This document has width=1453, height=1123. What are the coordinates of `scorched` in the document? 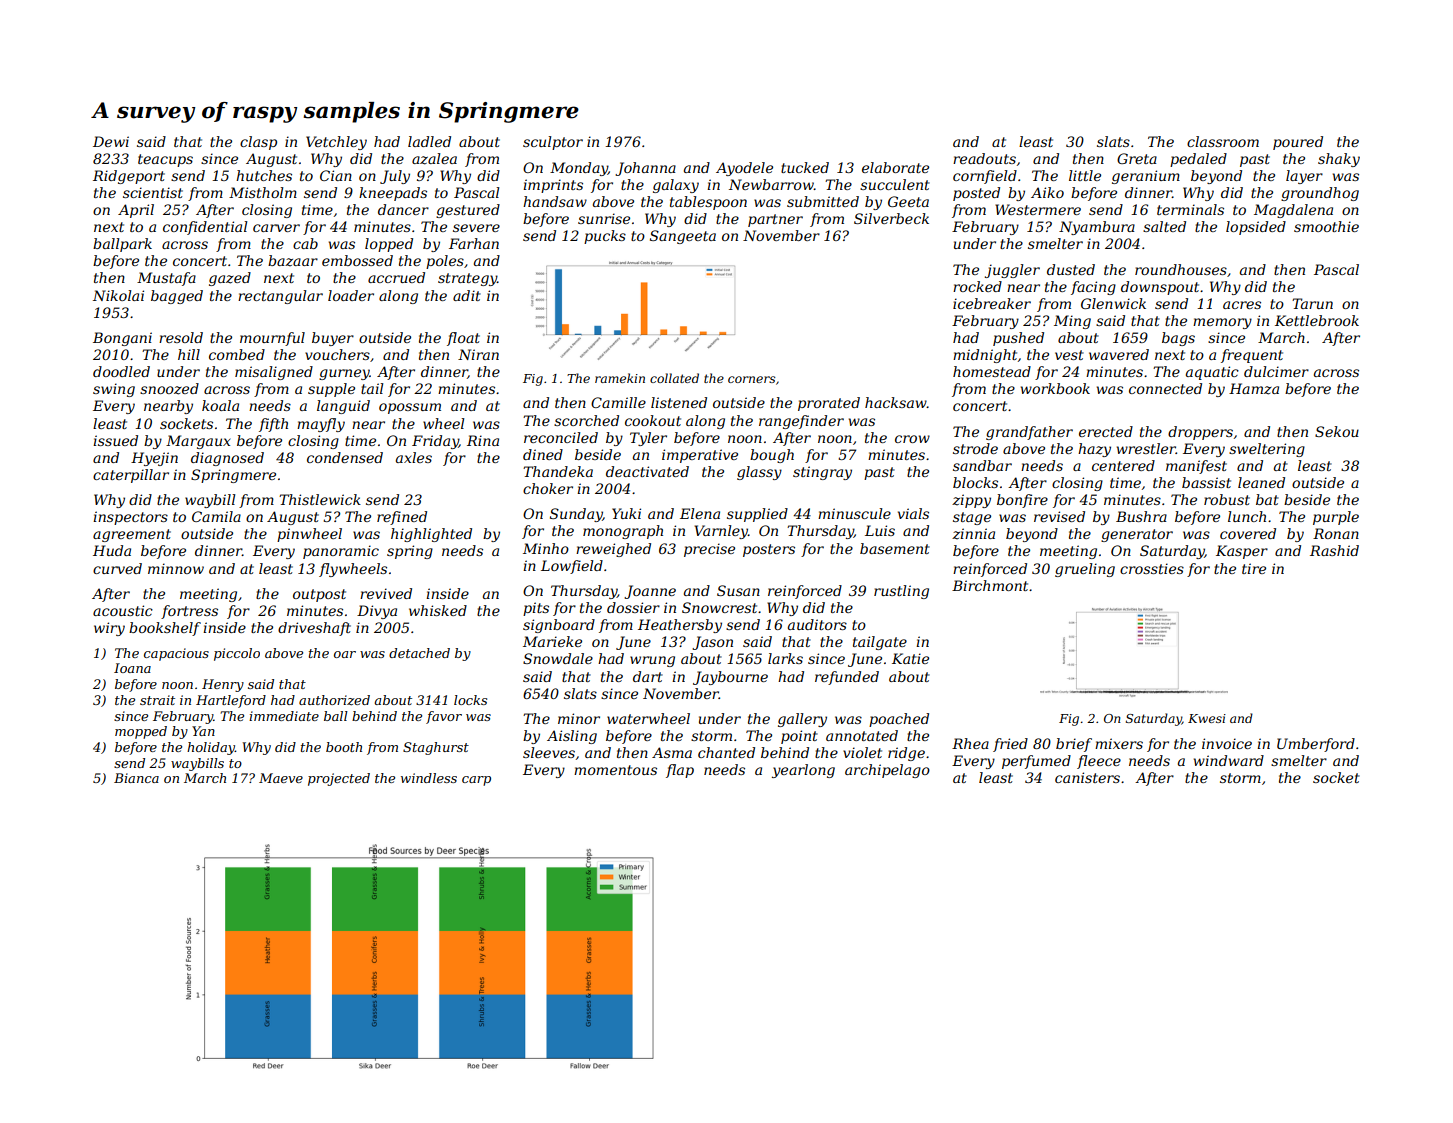 It's located at (586, 420).
